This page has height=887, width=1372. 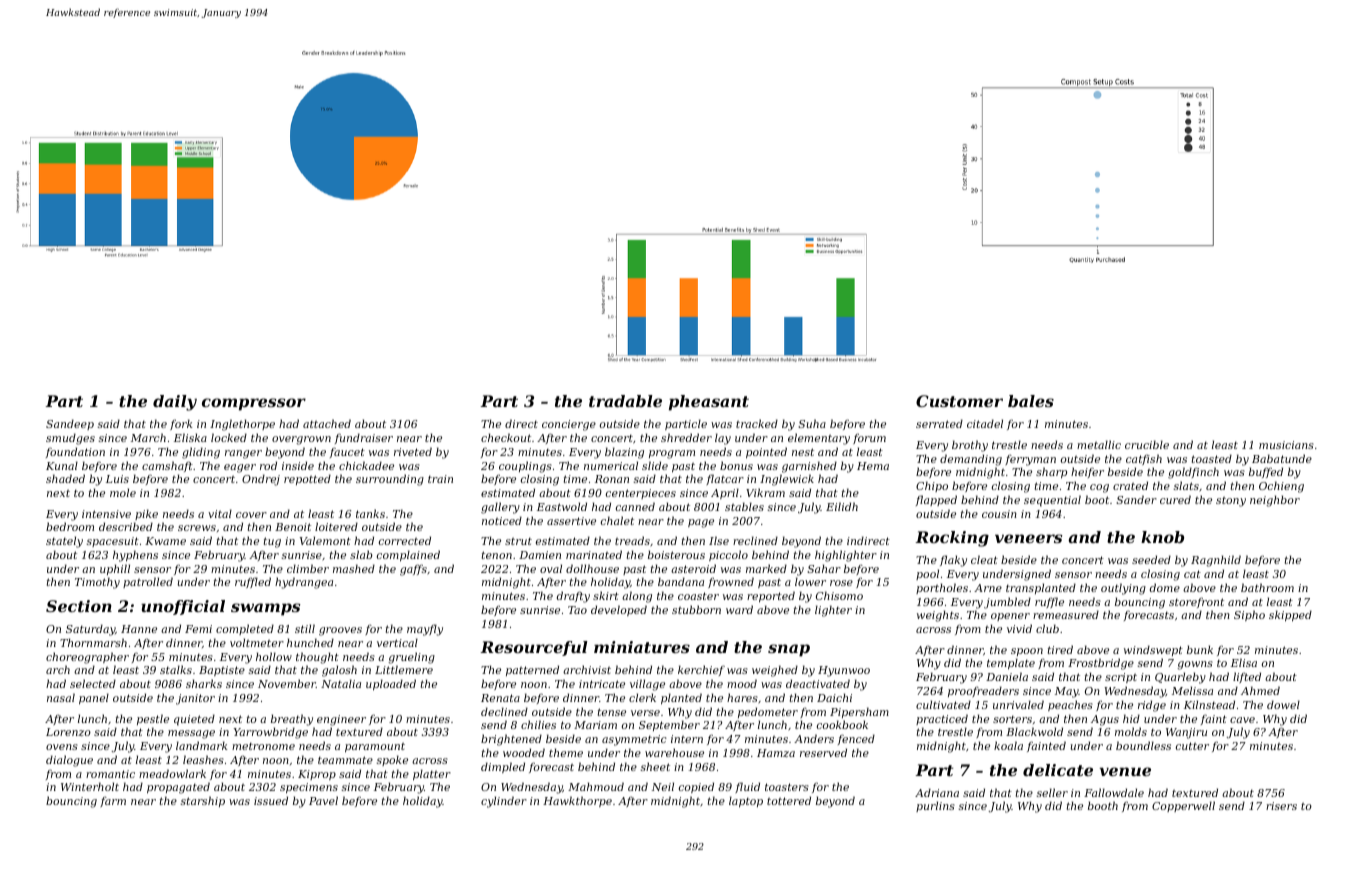 I want to click on choreographer, so click(x=87, y=658).
